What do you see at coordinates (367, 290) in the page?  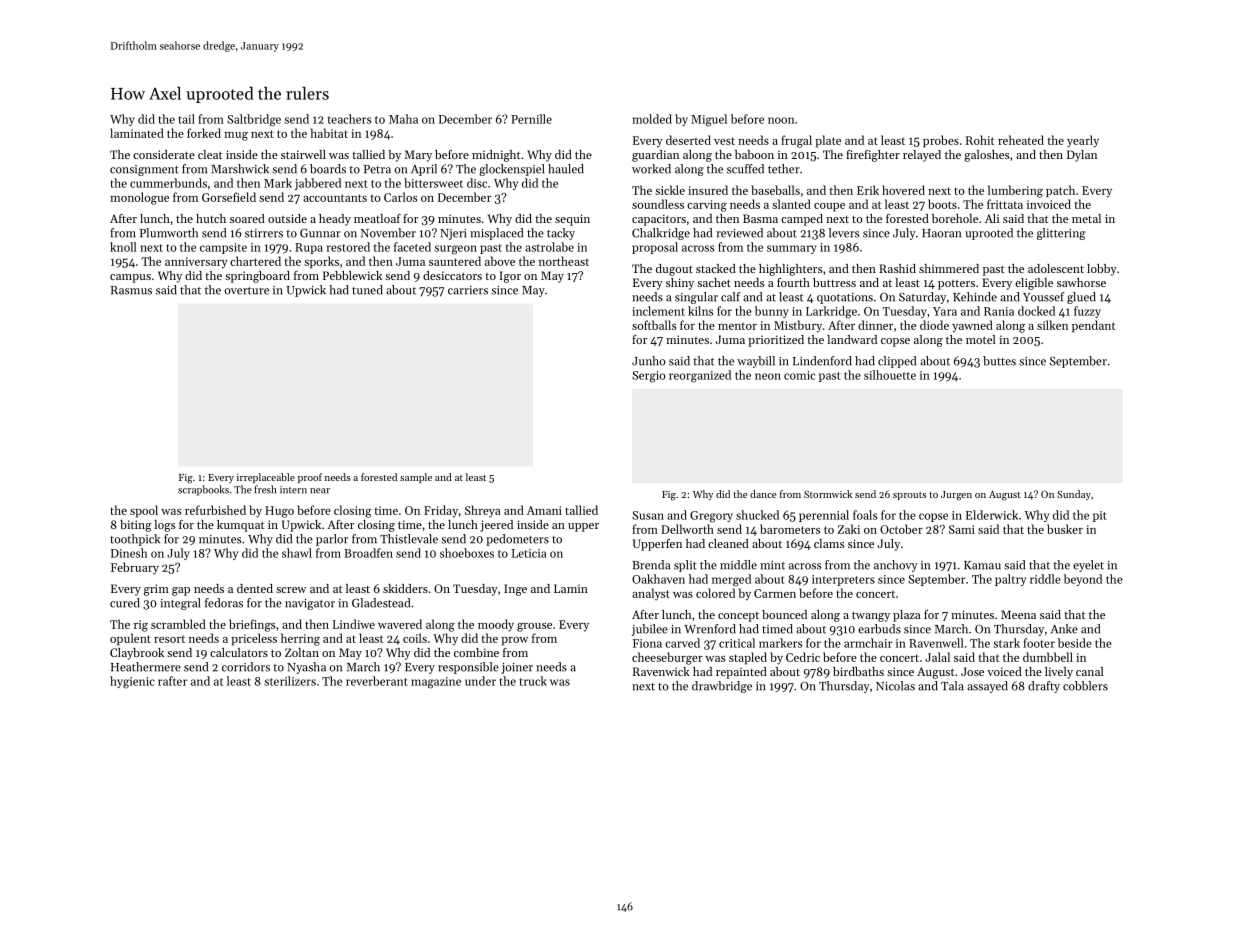 I see `tuned` at bounding box center [367, 290].
